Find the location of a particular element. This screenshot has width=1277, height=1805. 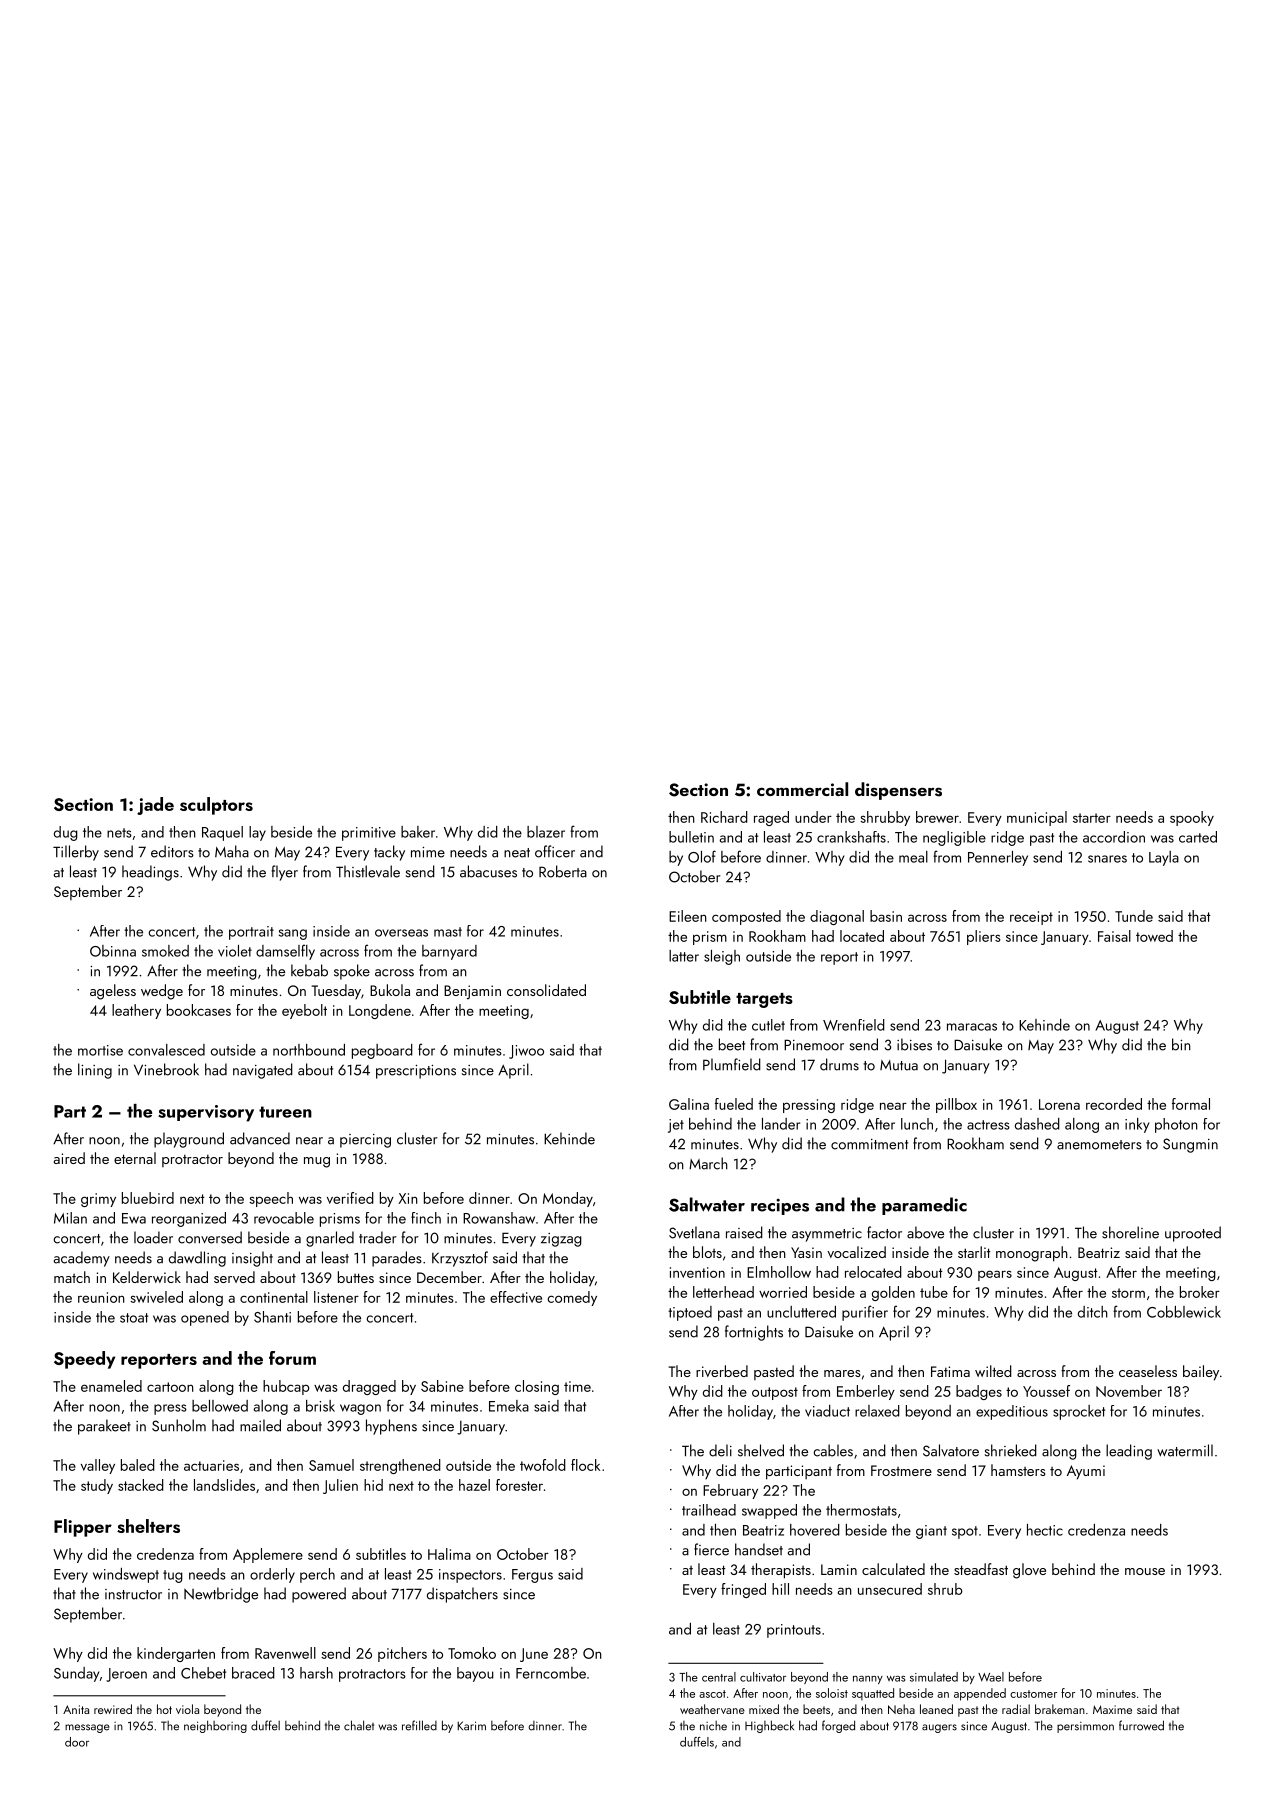

speech is located at coordinates (271, 1199).
